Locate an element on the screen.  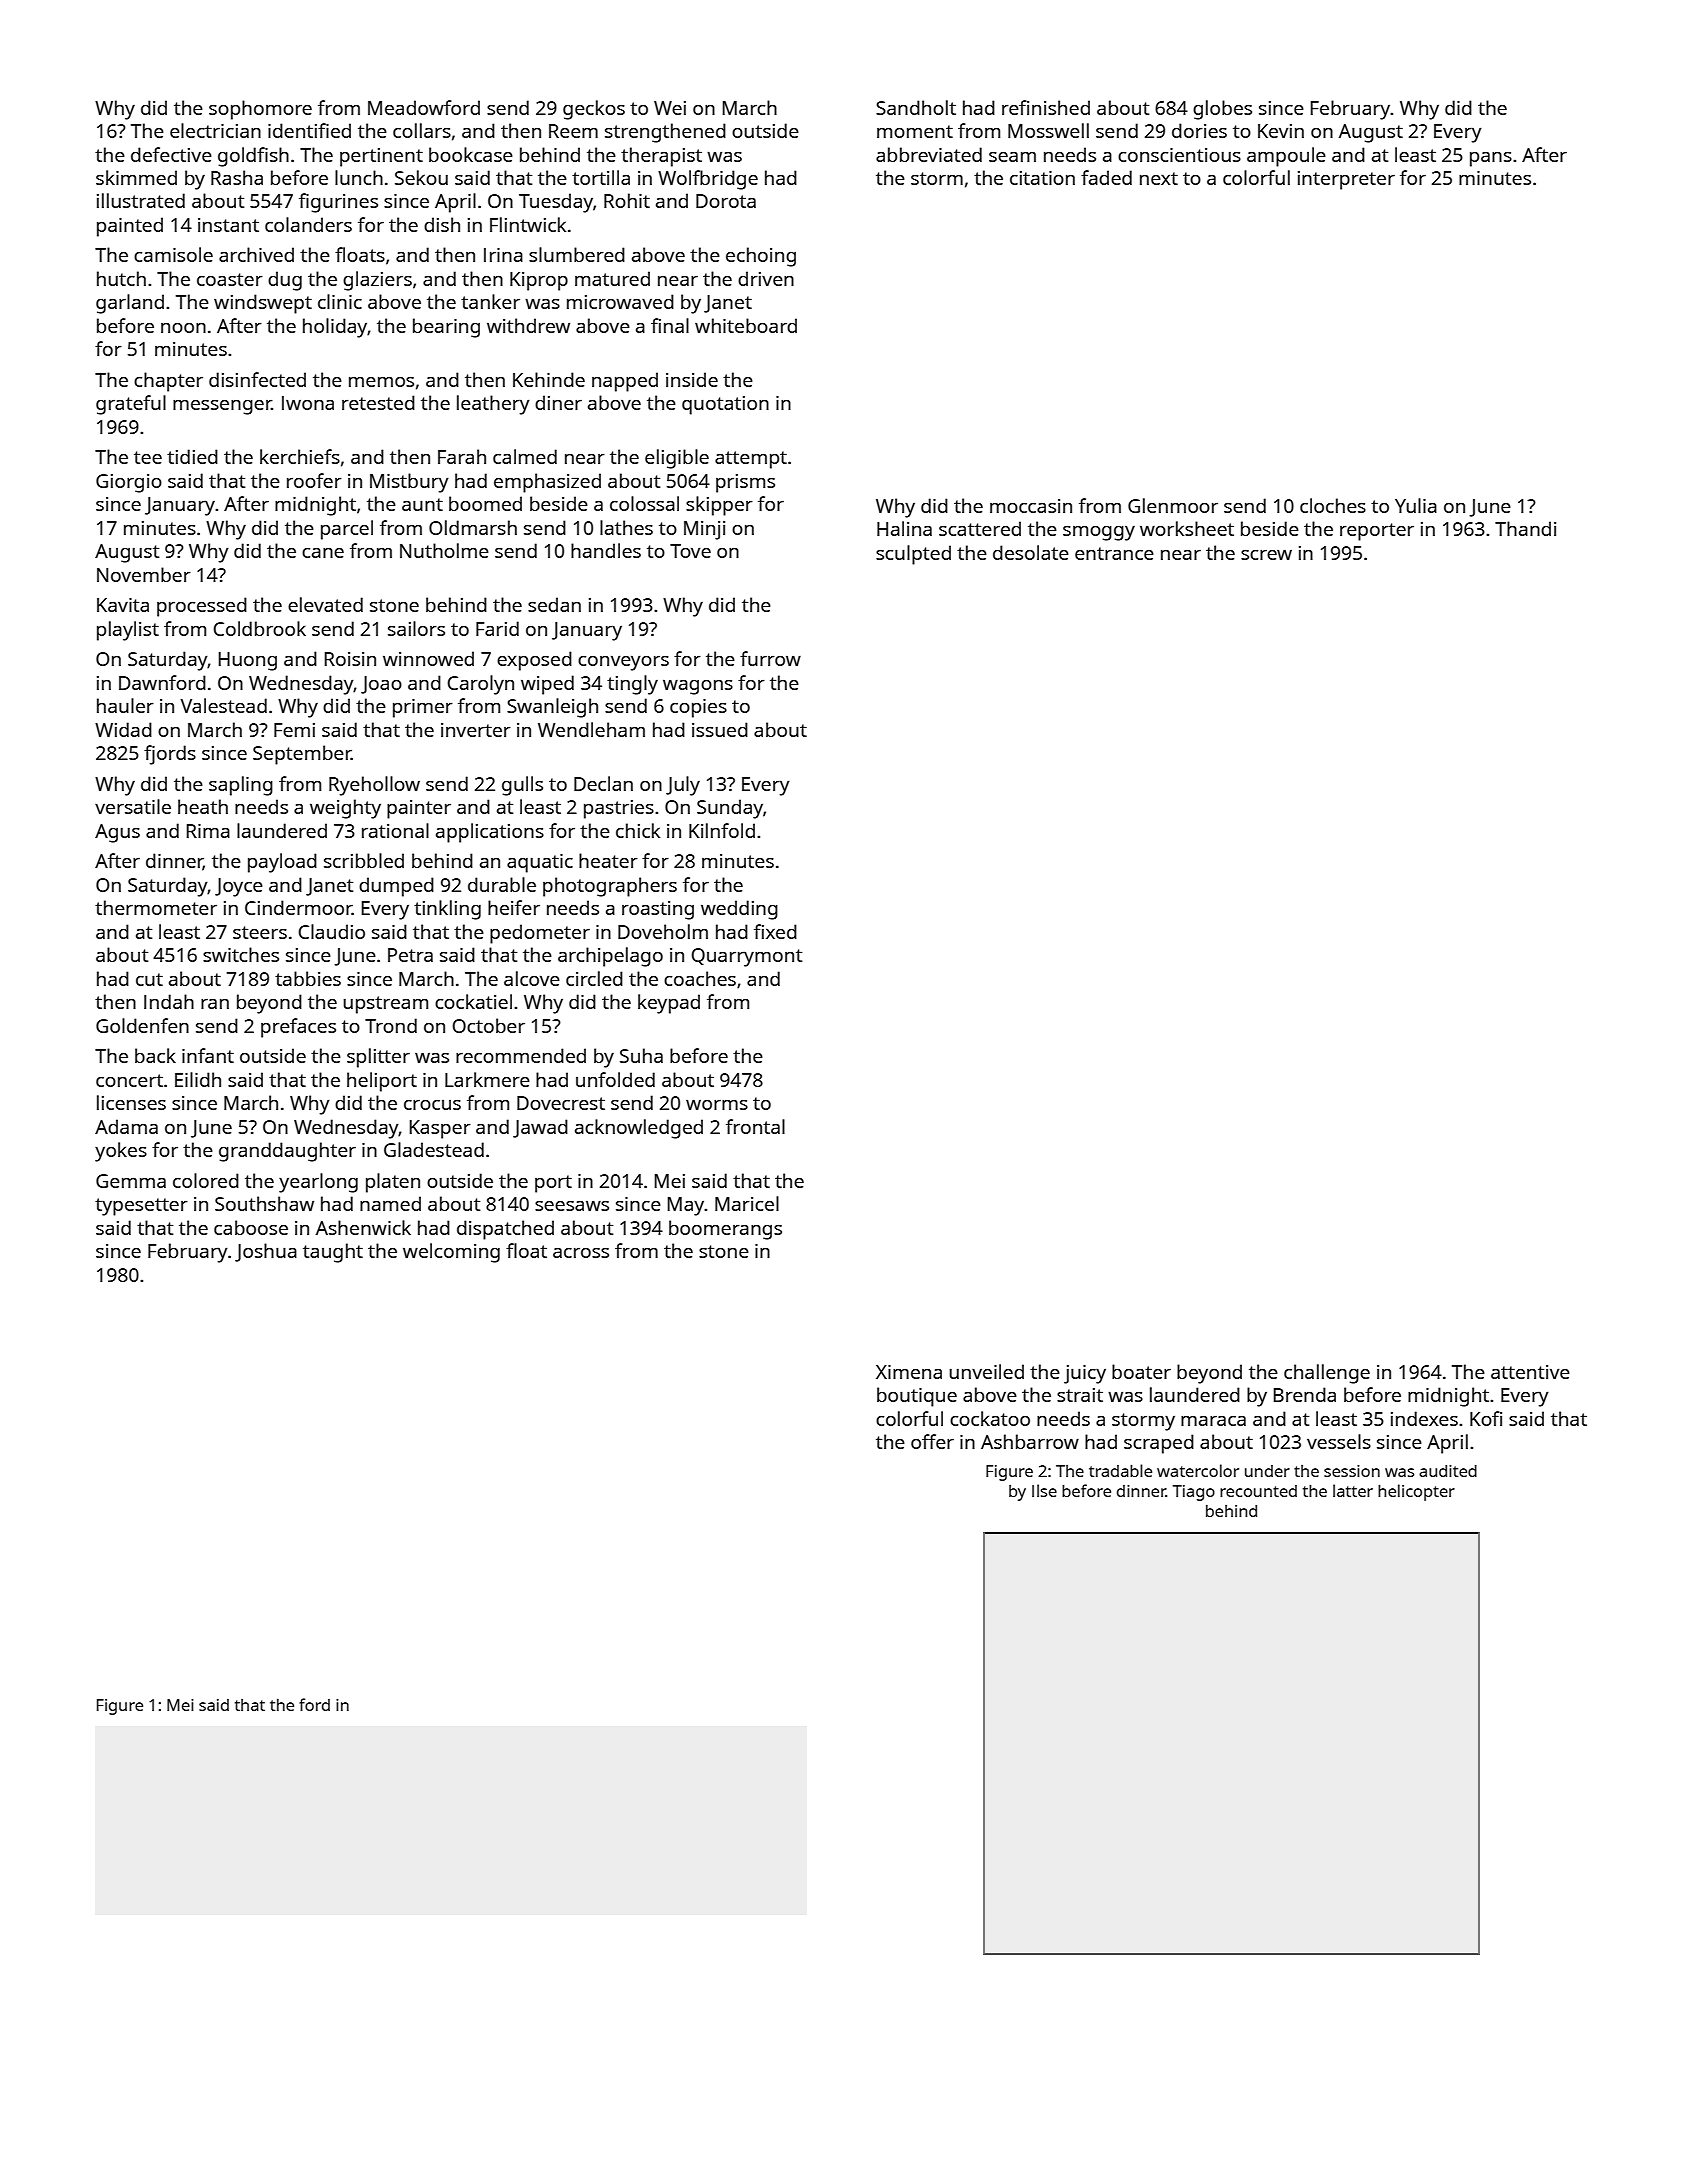
upstream is located at coordinates (385, 1005).
